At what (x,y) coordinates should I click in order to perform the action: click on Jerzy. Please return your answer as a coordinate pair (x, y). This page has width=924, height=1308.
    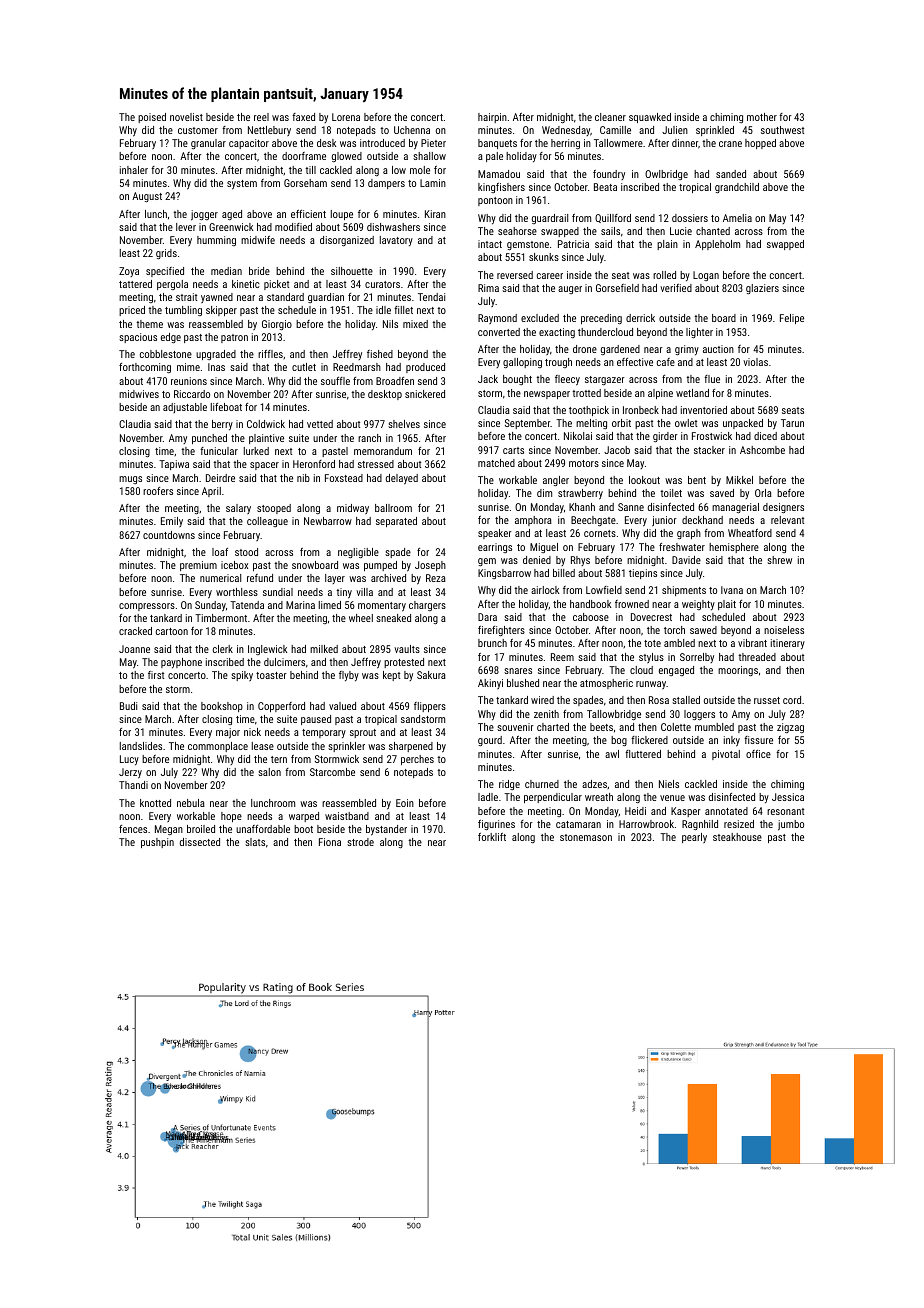
    Looking at the image, I should click on (130, 773).
